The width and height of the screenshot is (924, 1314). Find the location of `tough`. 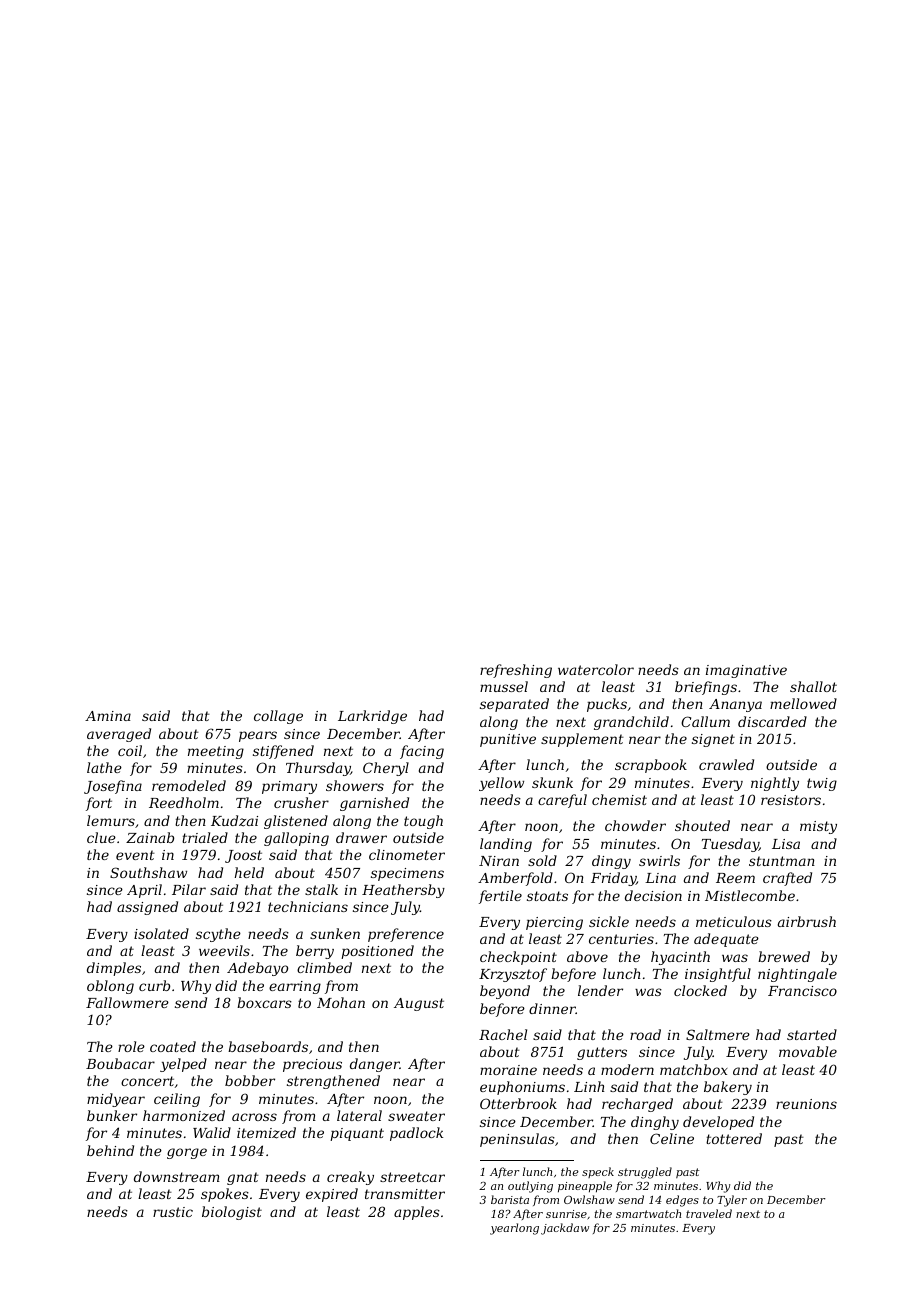

tough is located at coordinates (423, 822).
